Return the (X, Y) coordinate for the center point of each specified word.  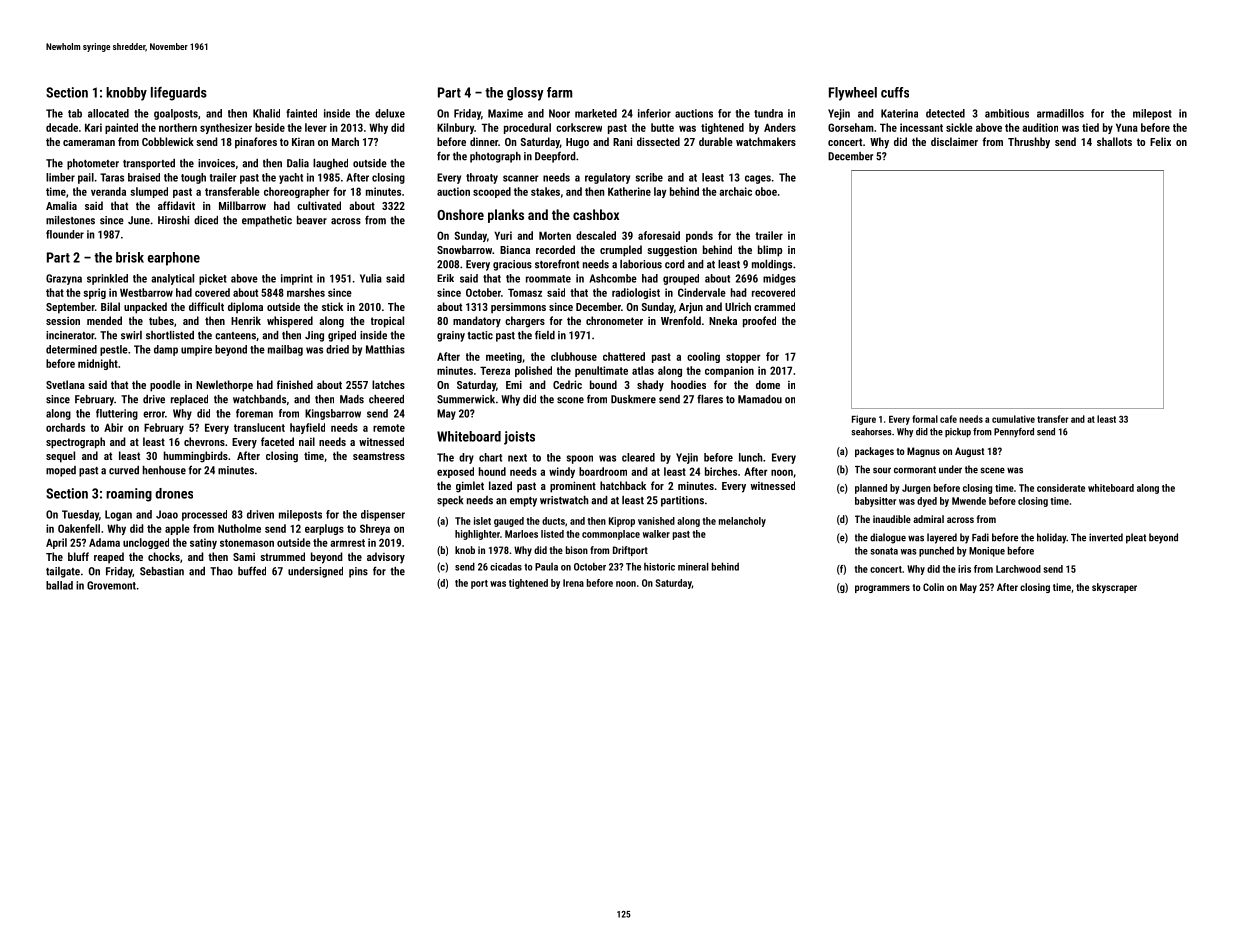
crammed (774, 306)
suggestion (672, 251)
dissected (658, 141)
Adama (104, 542)
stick (332, 306)
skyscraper (1114, 588)
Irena (573, 583)
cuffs (895, 92)
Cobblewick (168, 141)
